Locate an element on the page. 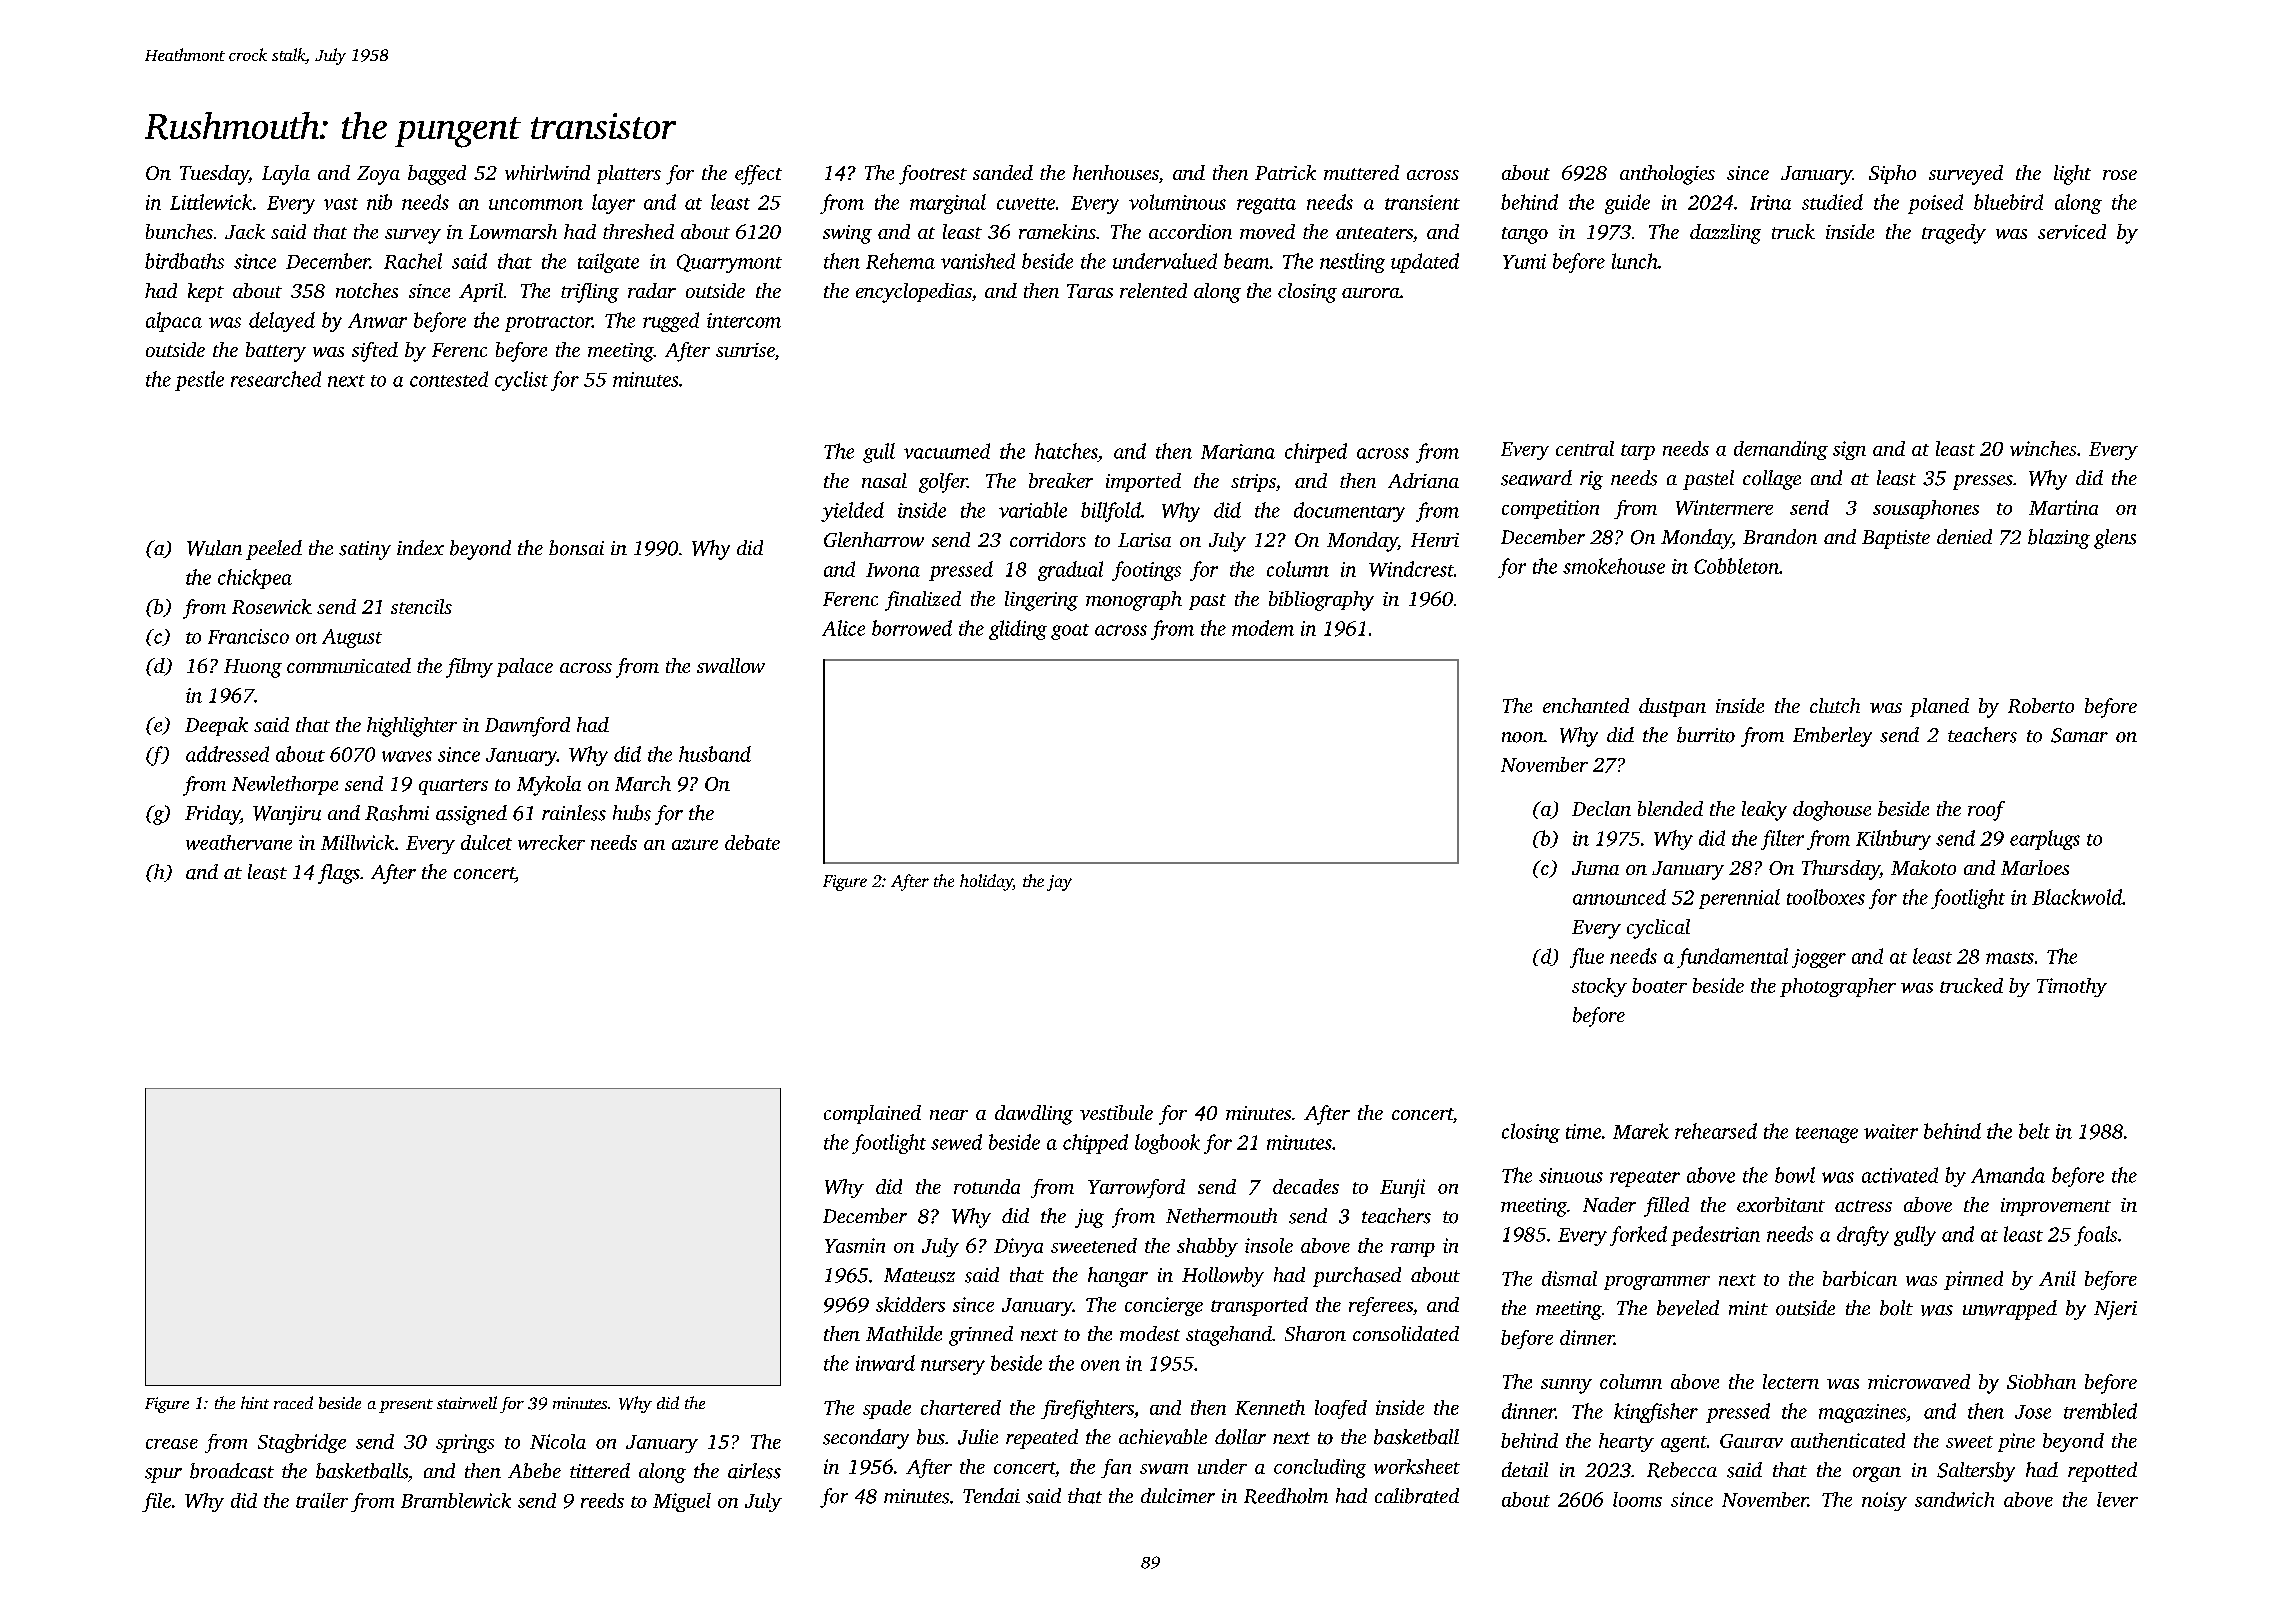 The image size is (2282, 1614). goat is located at coordinates (1070, 632).
